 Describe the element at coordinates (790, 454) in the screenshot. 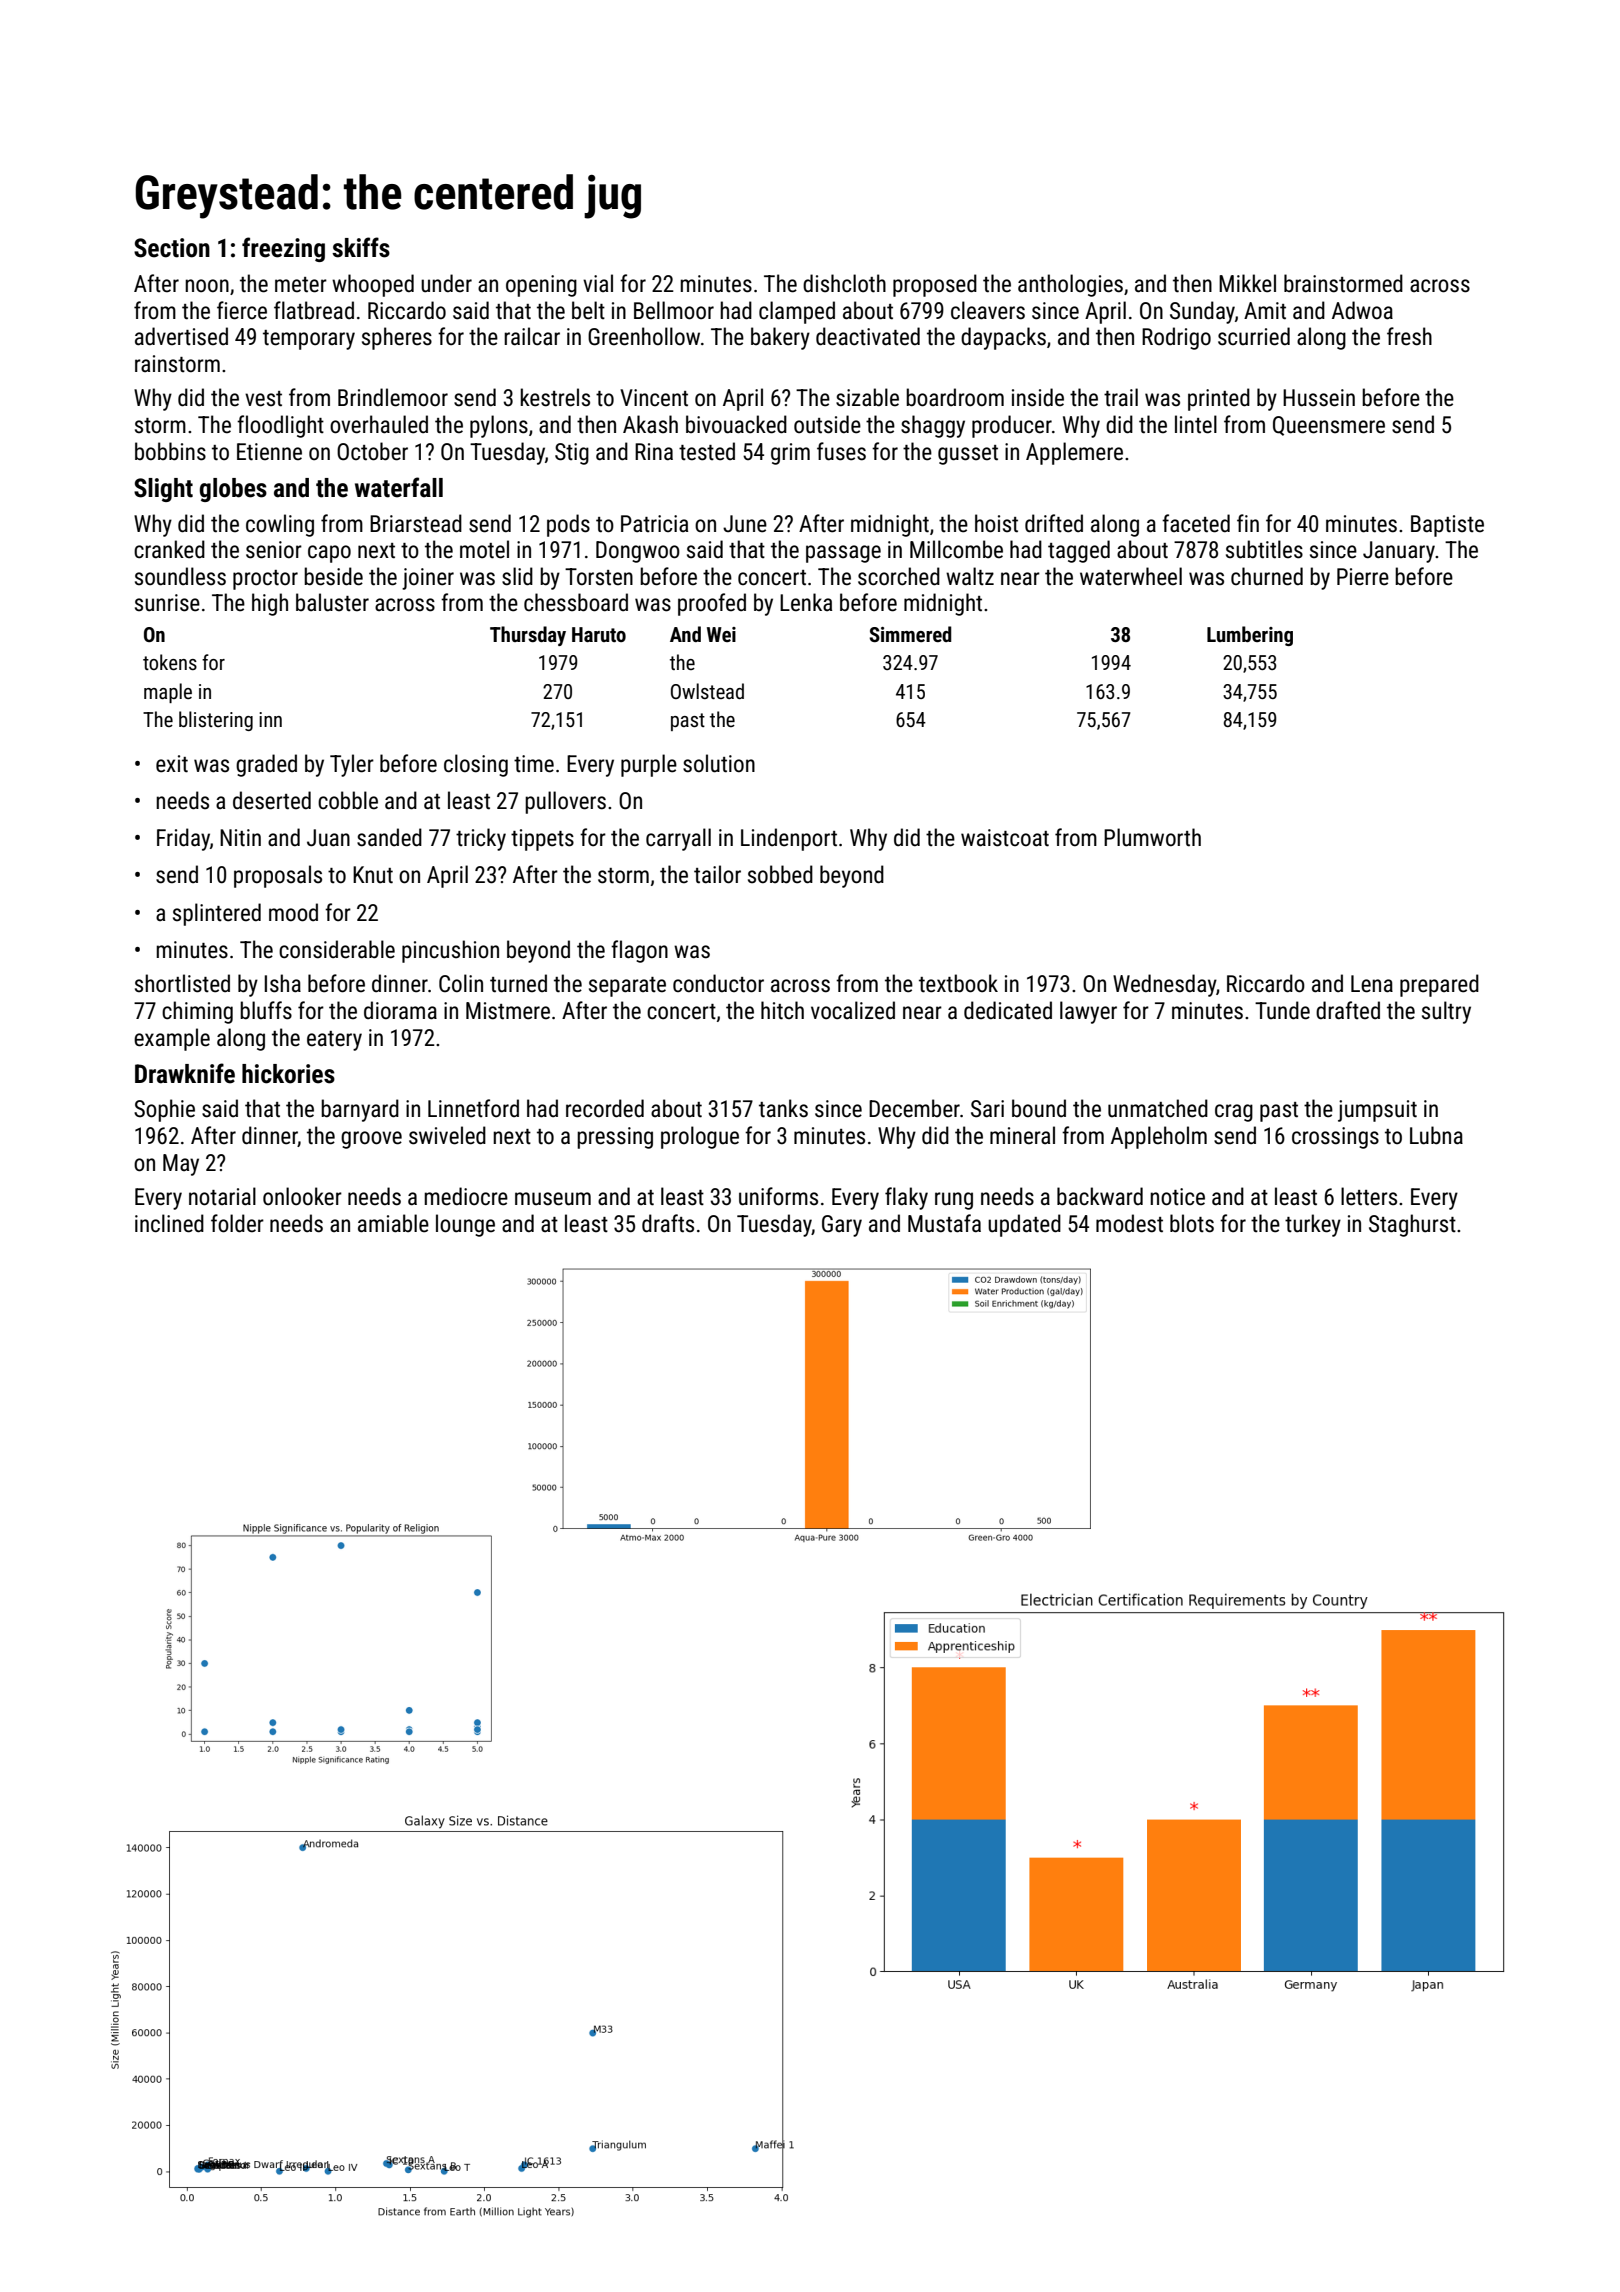

I see `grim` at that location.
